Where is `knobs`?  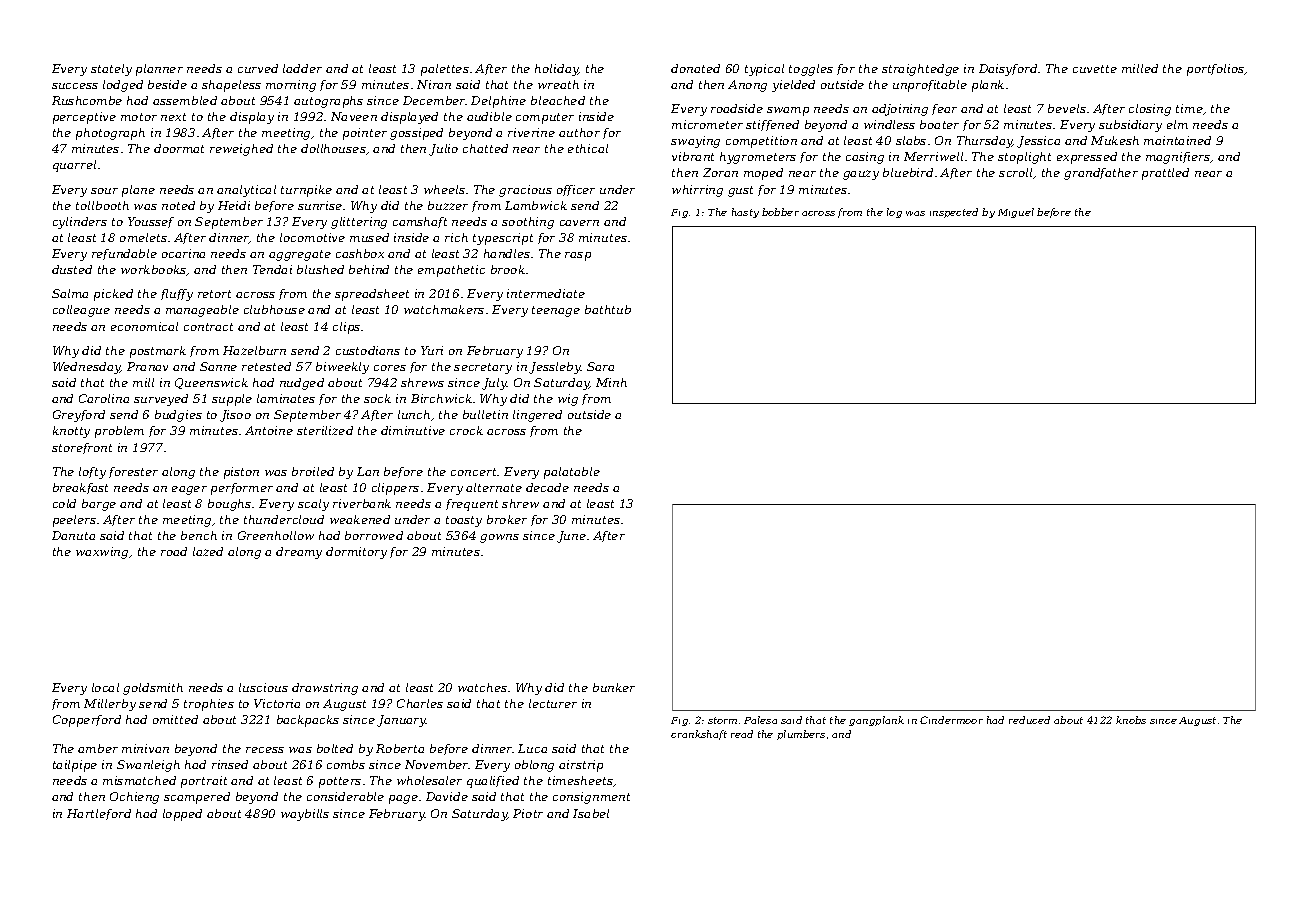
knobs is located at coordinates (1131, 720).
